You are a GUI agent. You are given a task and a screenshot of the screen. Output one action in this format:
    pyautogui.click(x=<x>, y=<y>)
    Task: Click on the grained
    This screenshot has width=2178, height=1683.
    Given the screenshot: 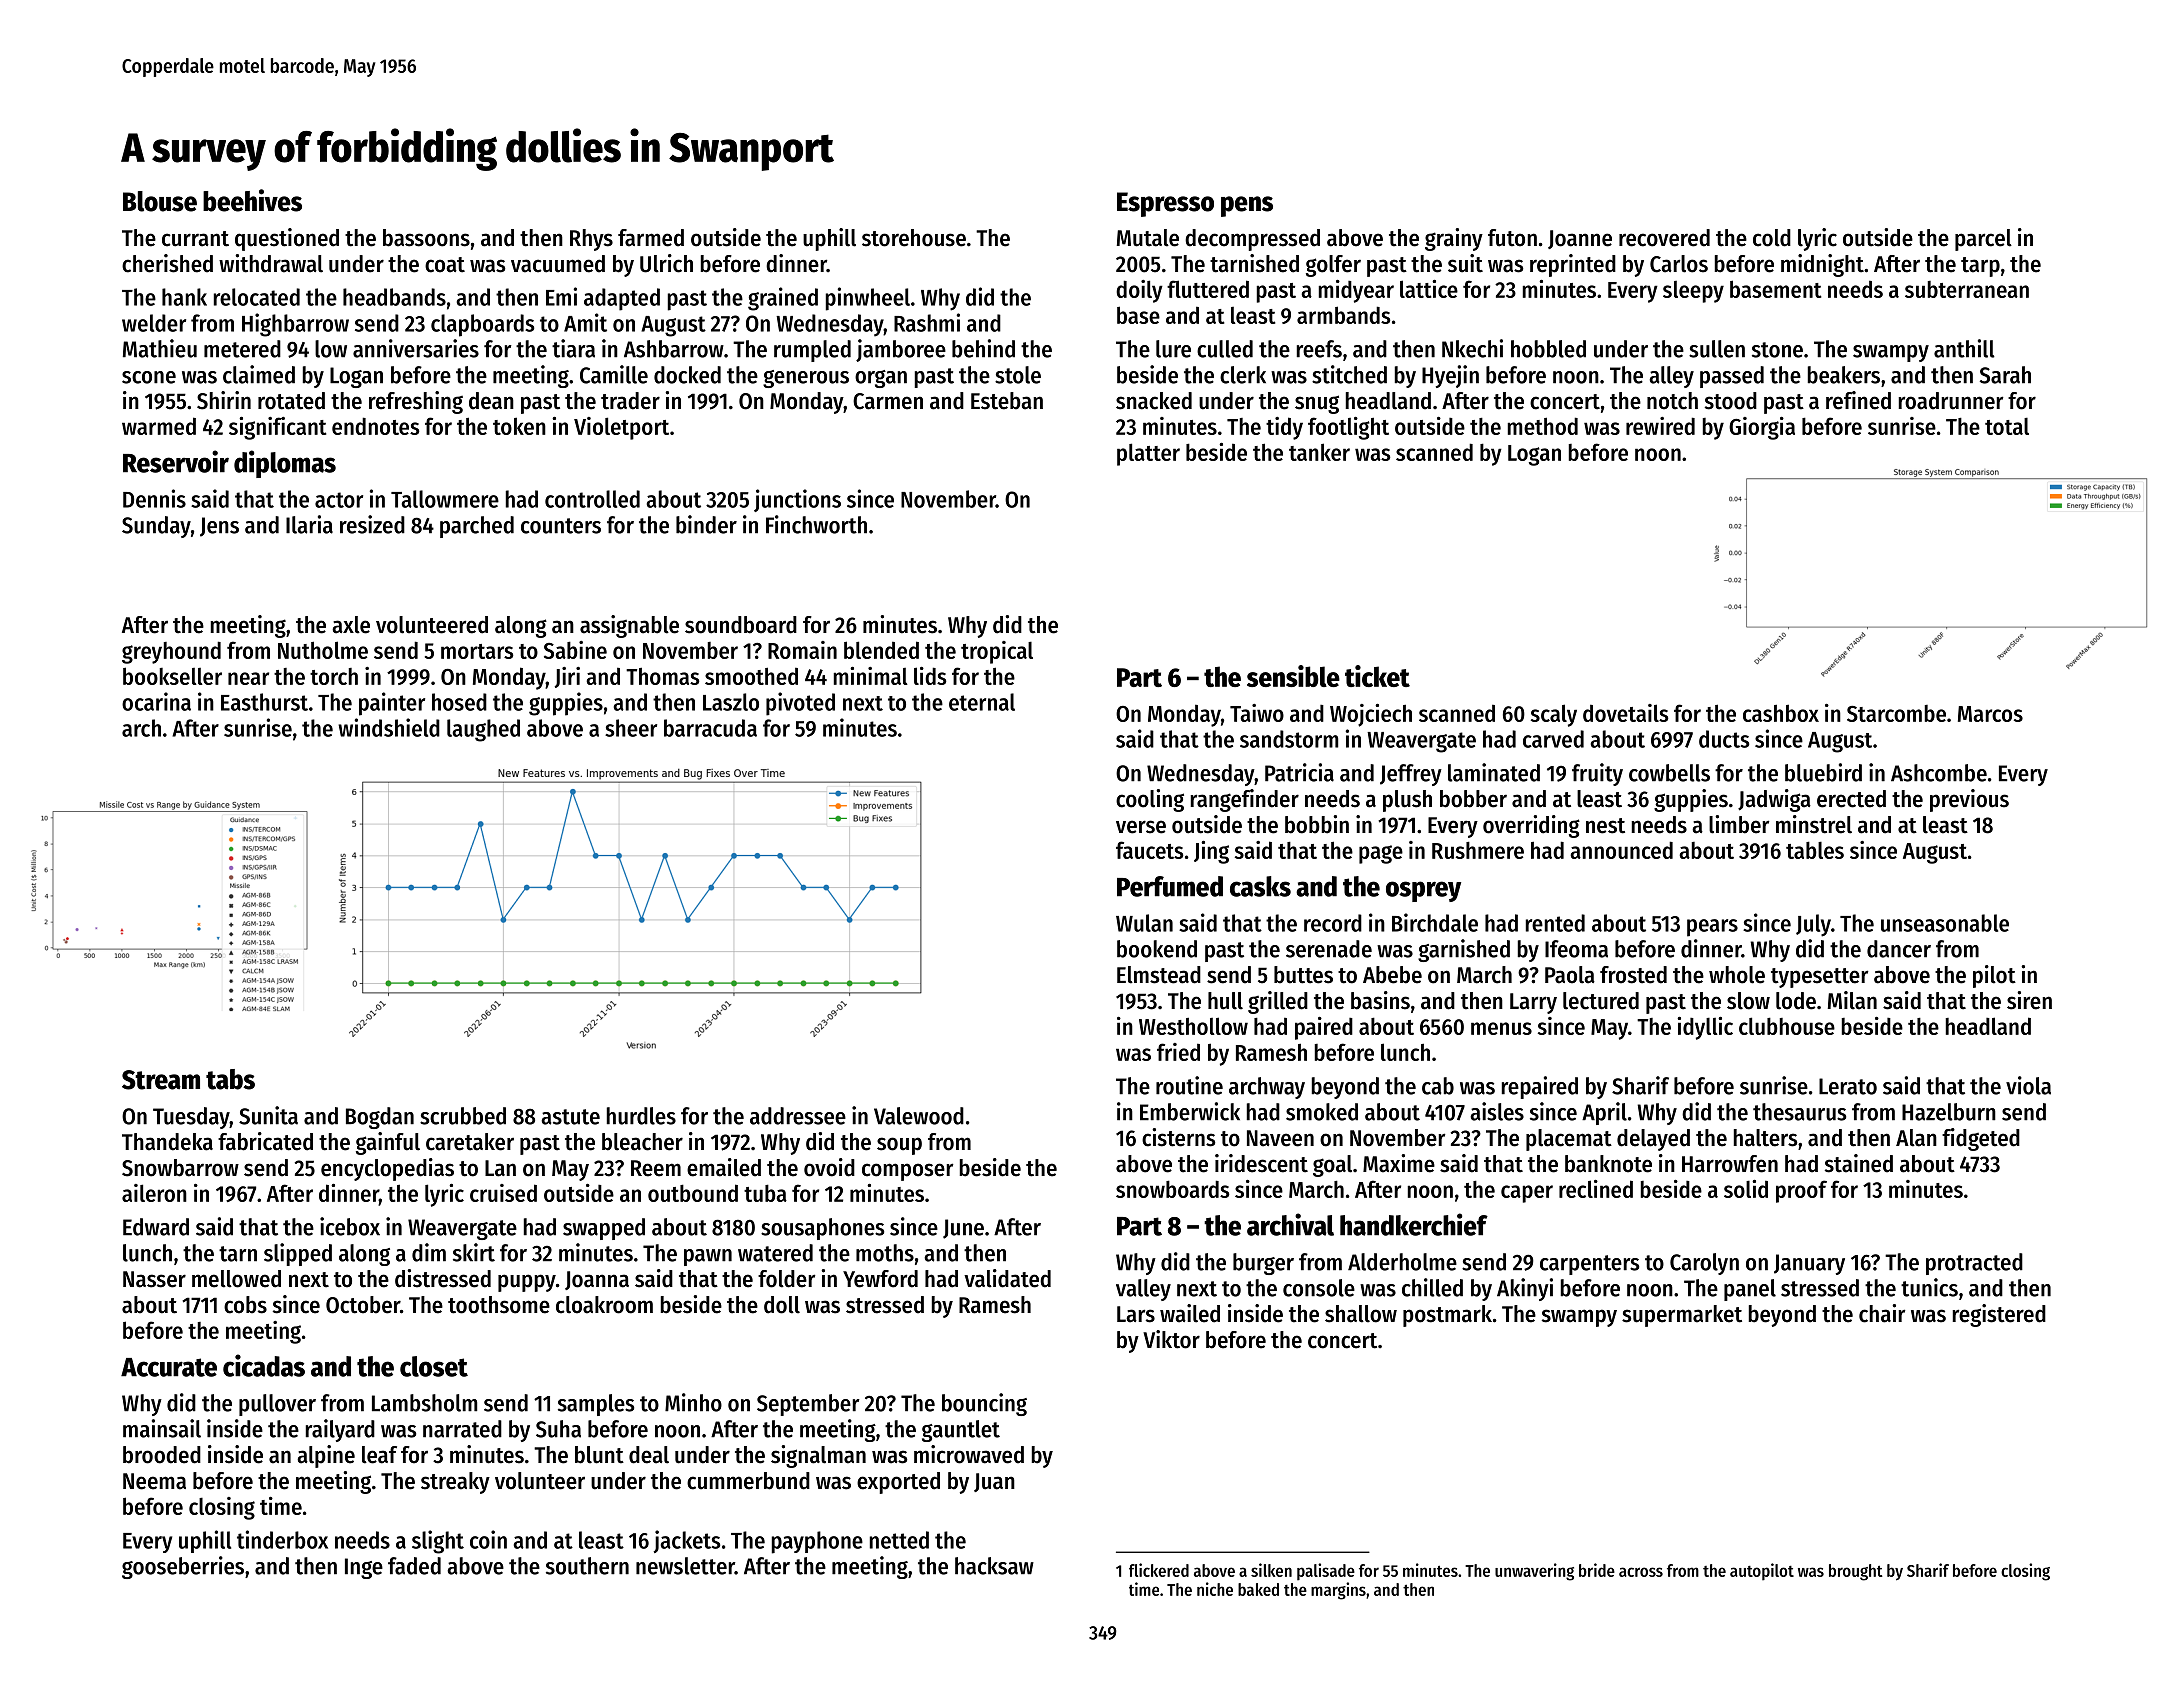 What is the action you would take?
    pyautogui.click(x=783, y=299)
